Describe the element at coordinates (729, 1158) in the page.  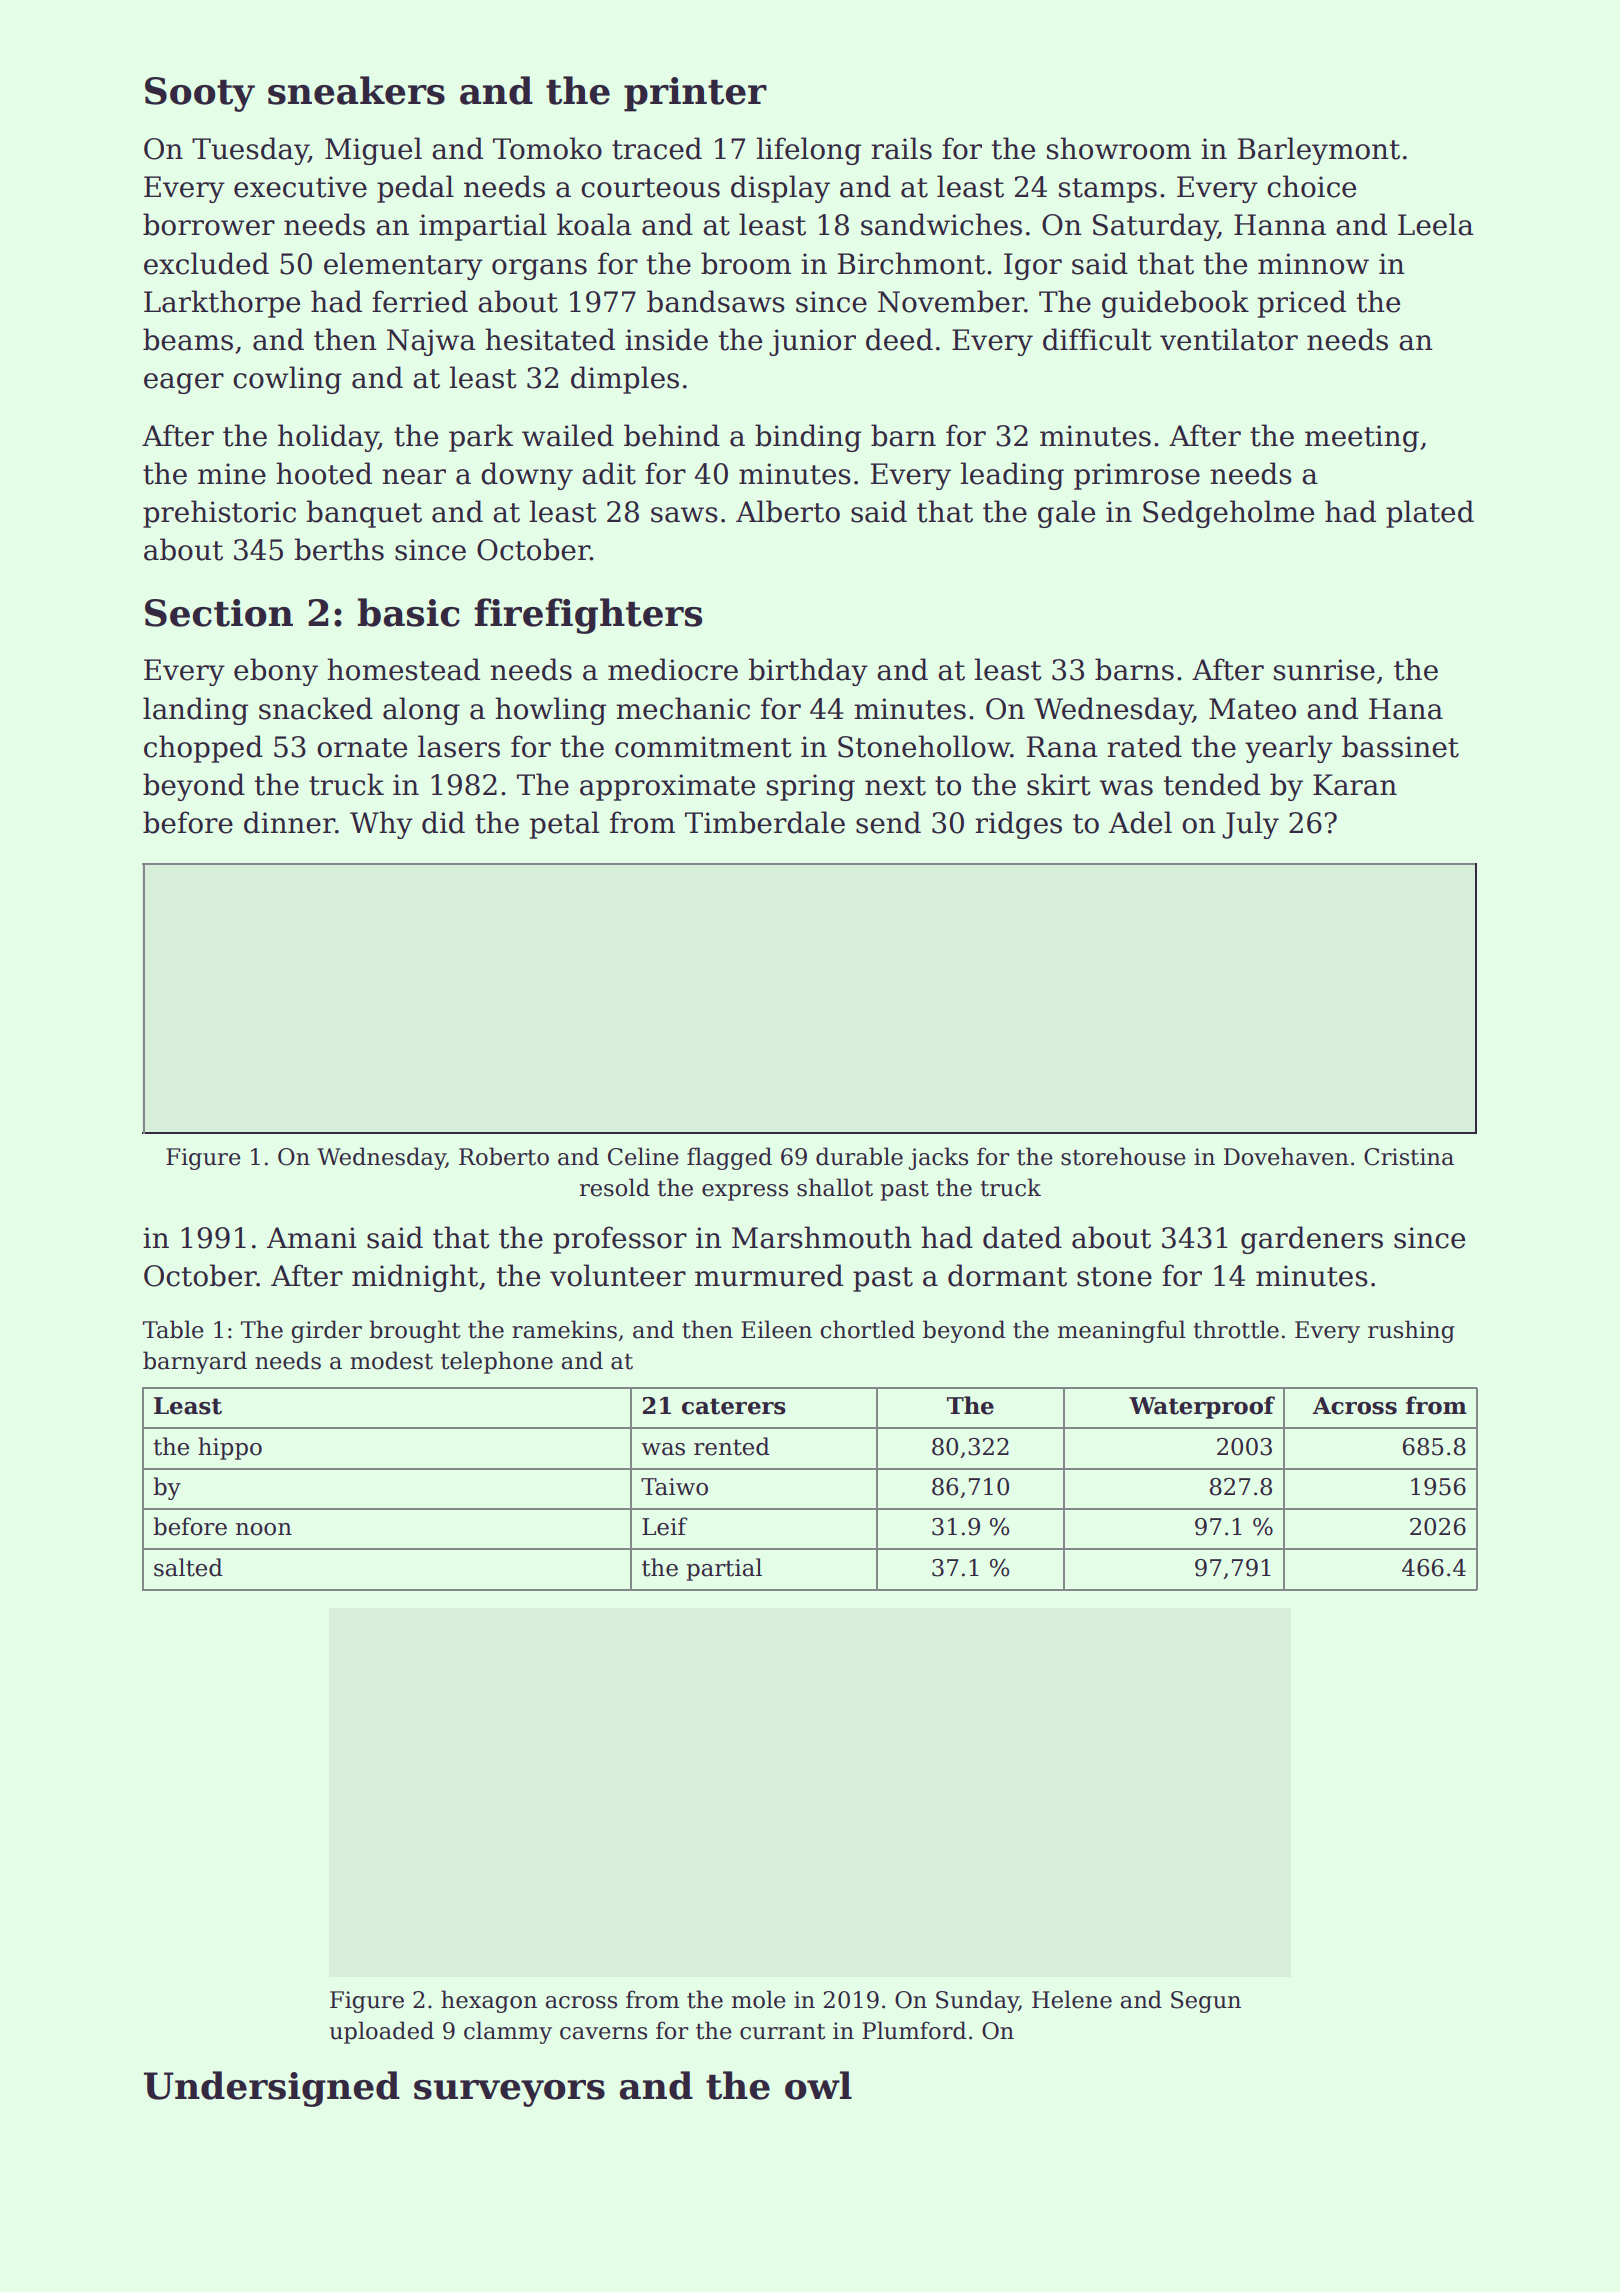
I see `flagged` at that location.
